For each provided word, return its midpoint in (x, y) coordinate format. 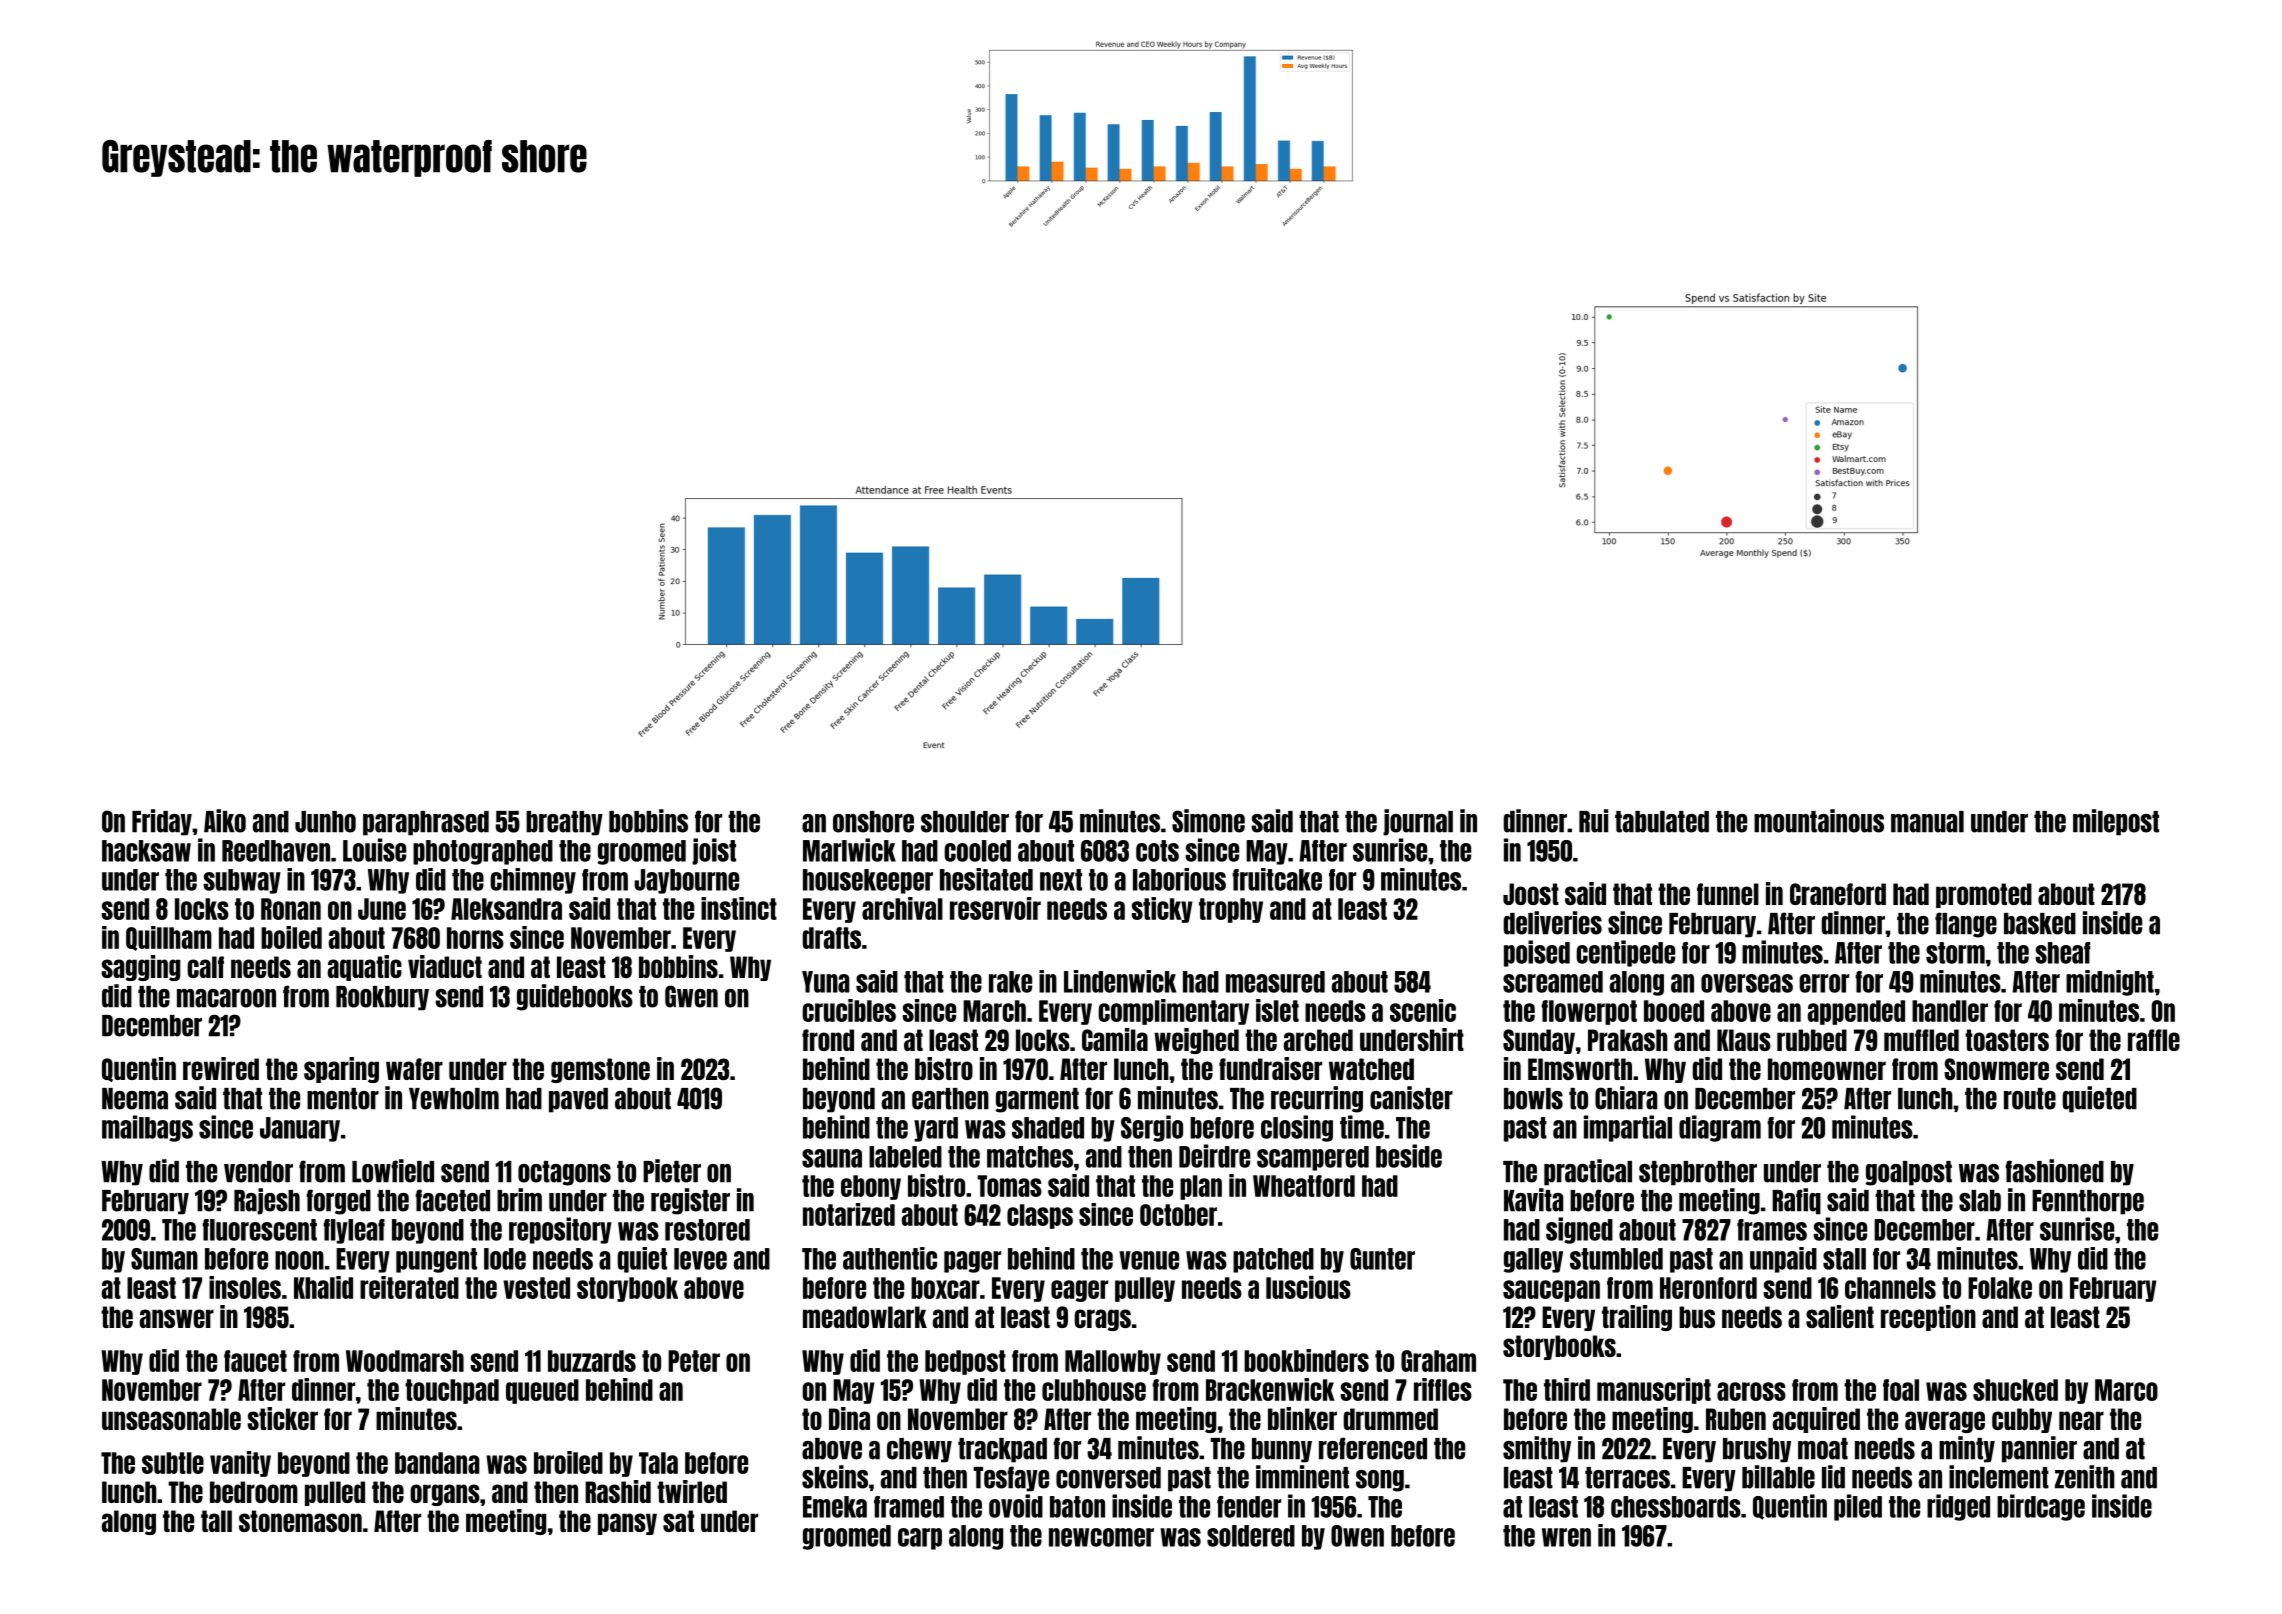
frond (828, 1040)
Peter (694, 1361)
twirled (692, 1491)
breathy (564, 823)
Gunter (1382, 1259)
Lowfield (393, 1171)
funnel (1728, 894)
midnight (2110, 983)
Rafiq (1796, 1201)
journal (1418, 822)
